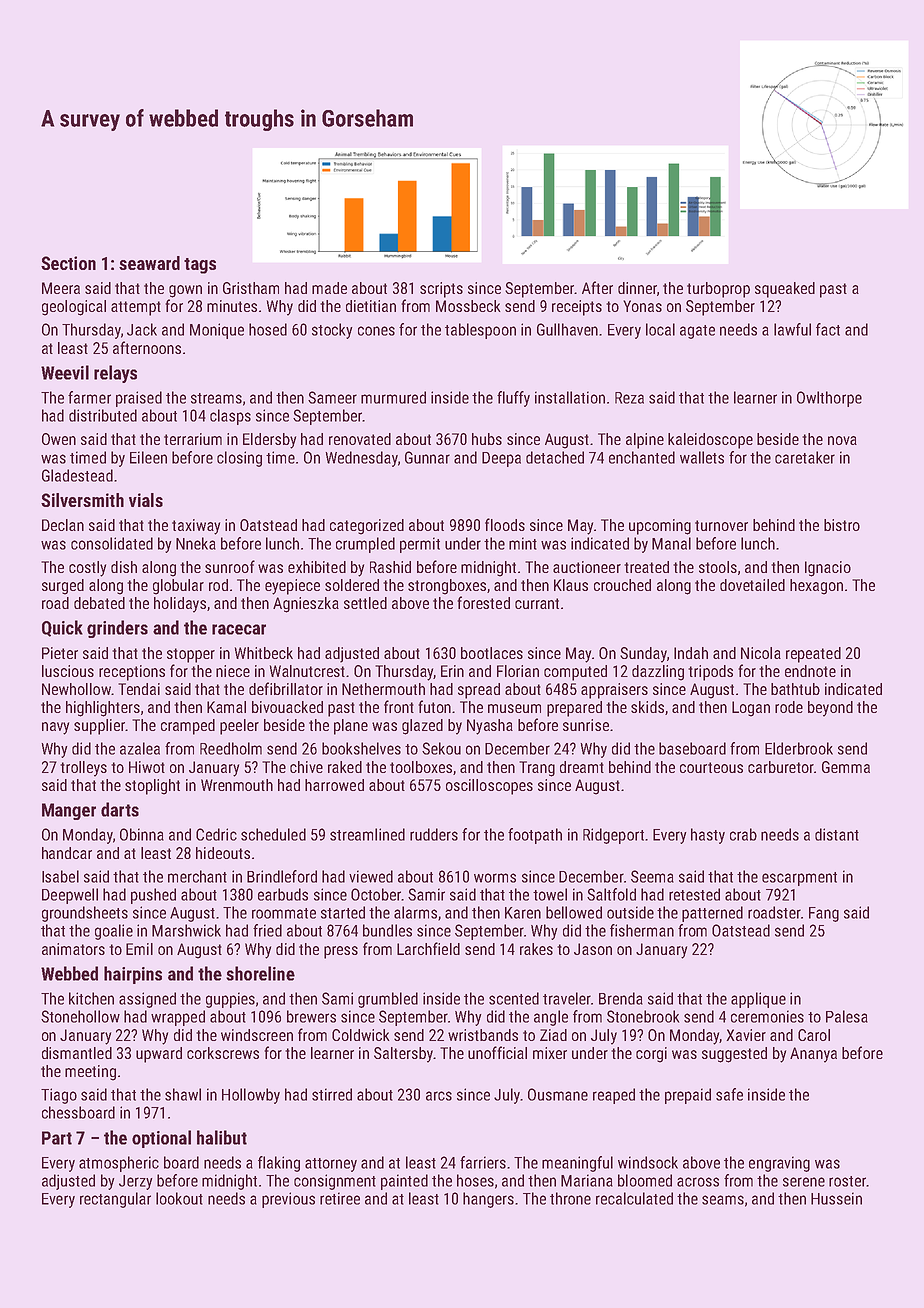 Image resolution: width=924 pixels, height=1308 pixels. What do you see at coordinates (73, 949) in the screenshot?
I see `animators` at bounding box center [73, 949].
